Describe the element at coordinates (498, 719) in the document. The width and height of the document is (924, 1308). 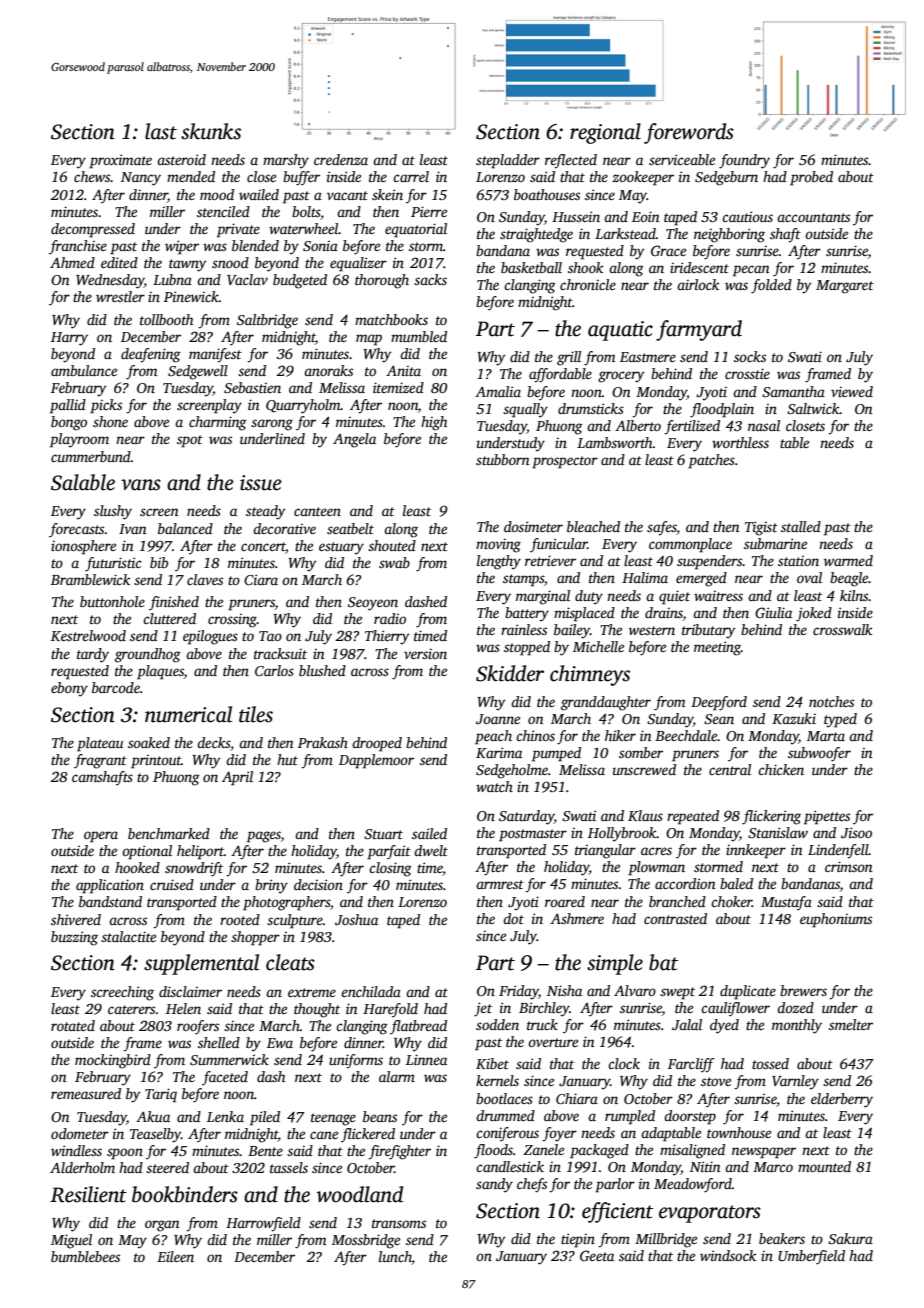
I see `Joanne` at that location.
